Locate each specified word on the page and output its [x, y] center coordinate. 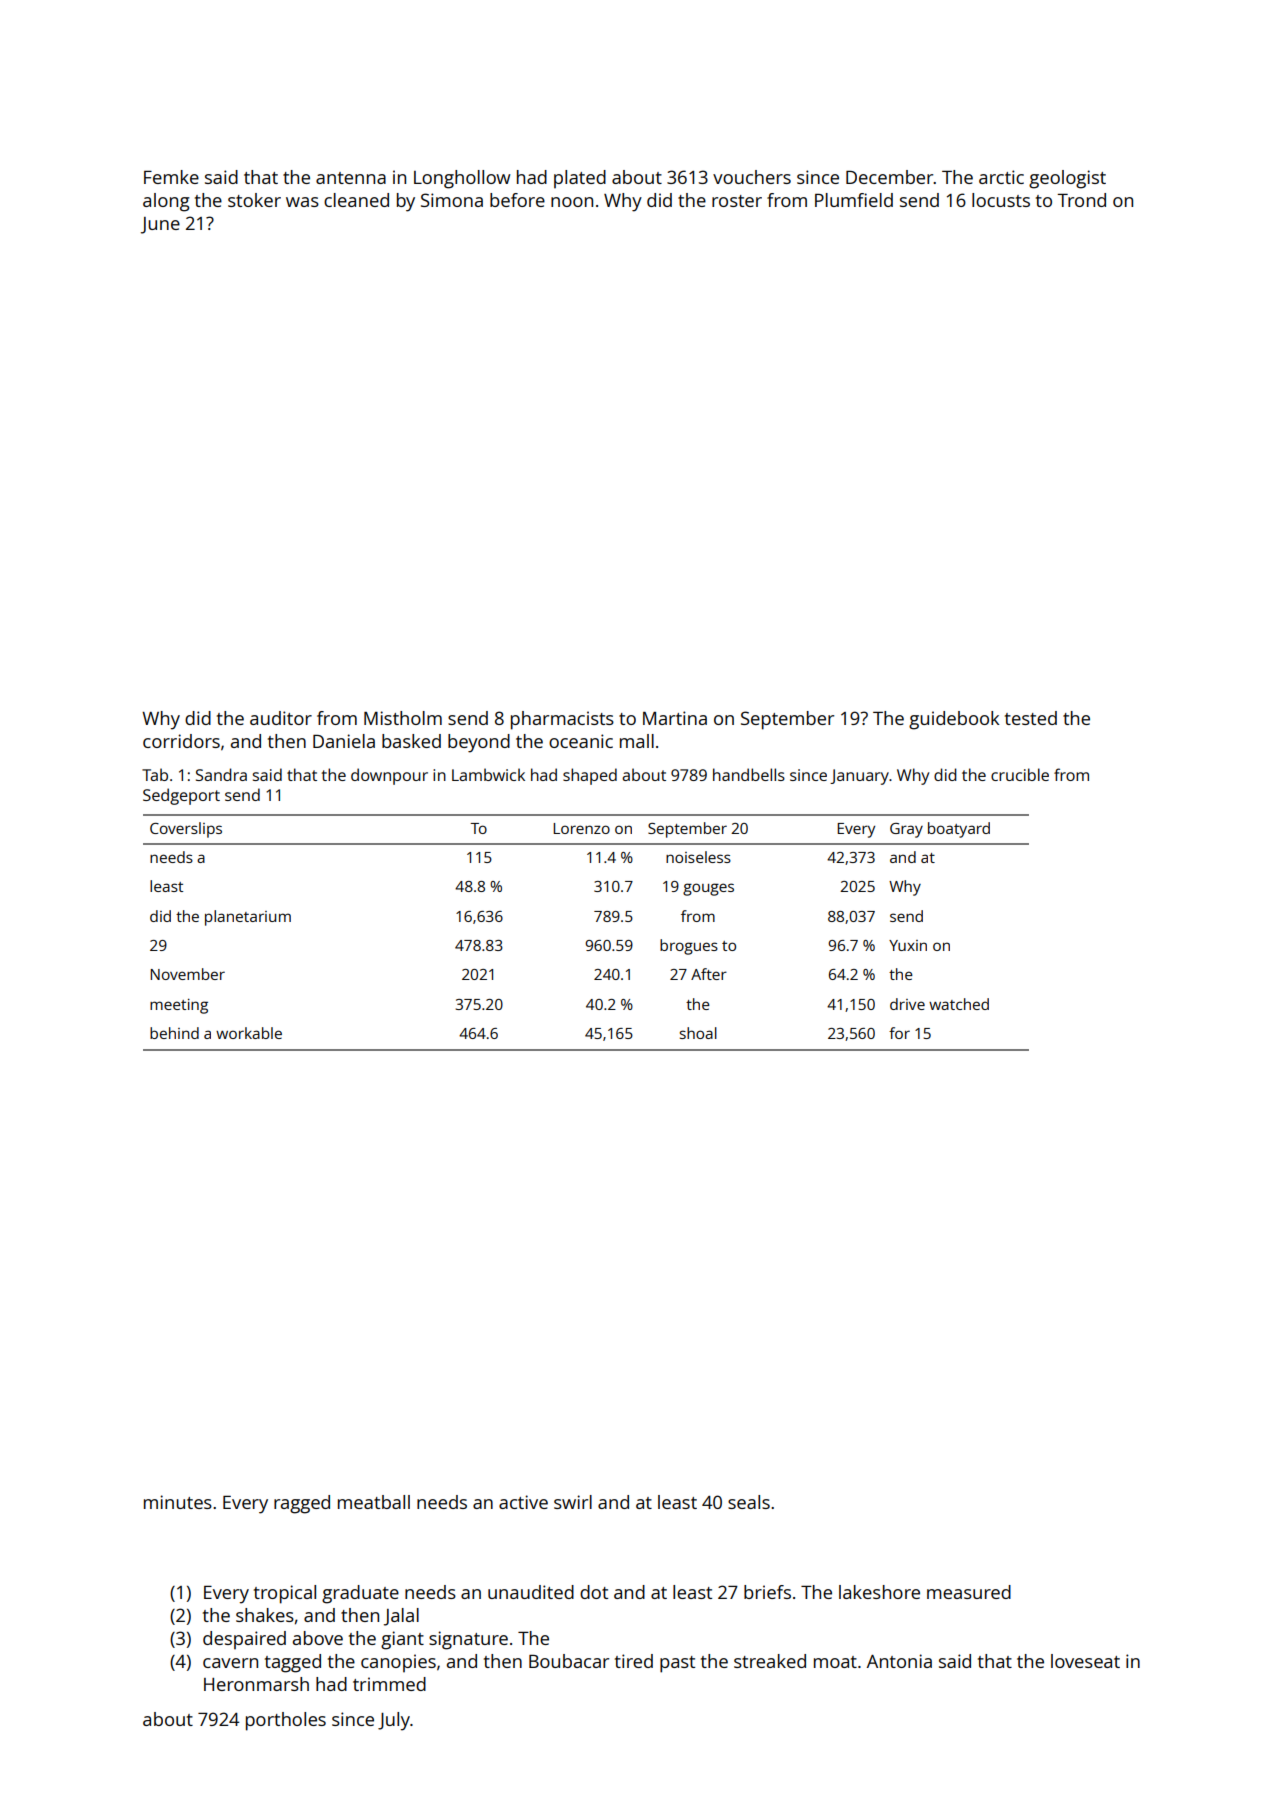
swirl [573, 1502]
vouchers [752, 177]
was [302, 202]
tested [1031, 718]
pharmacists [562, 720]
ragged [302, 1504]
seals [749, 1502]
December [890, 177]
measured [969, 1592]
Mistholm [403, 718]
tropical [285, 1594]
